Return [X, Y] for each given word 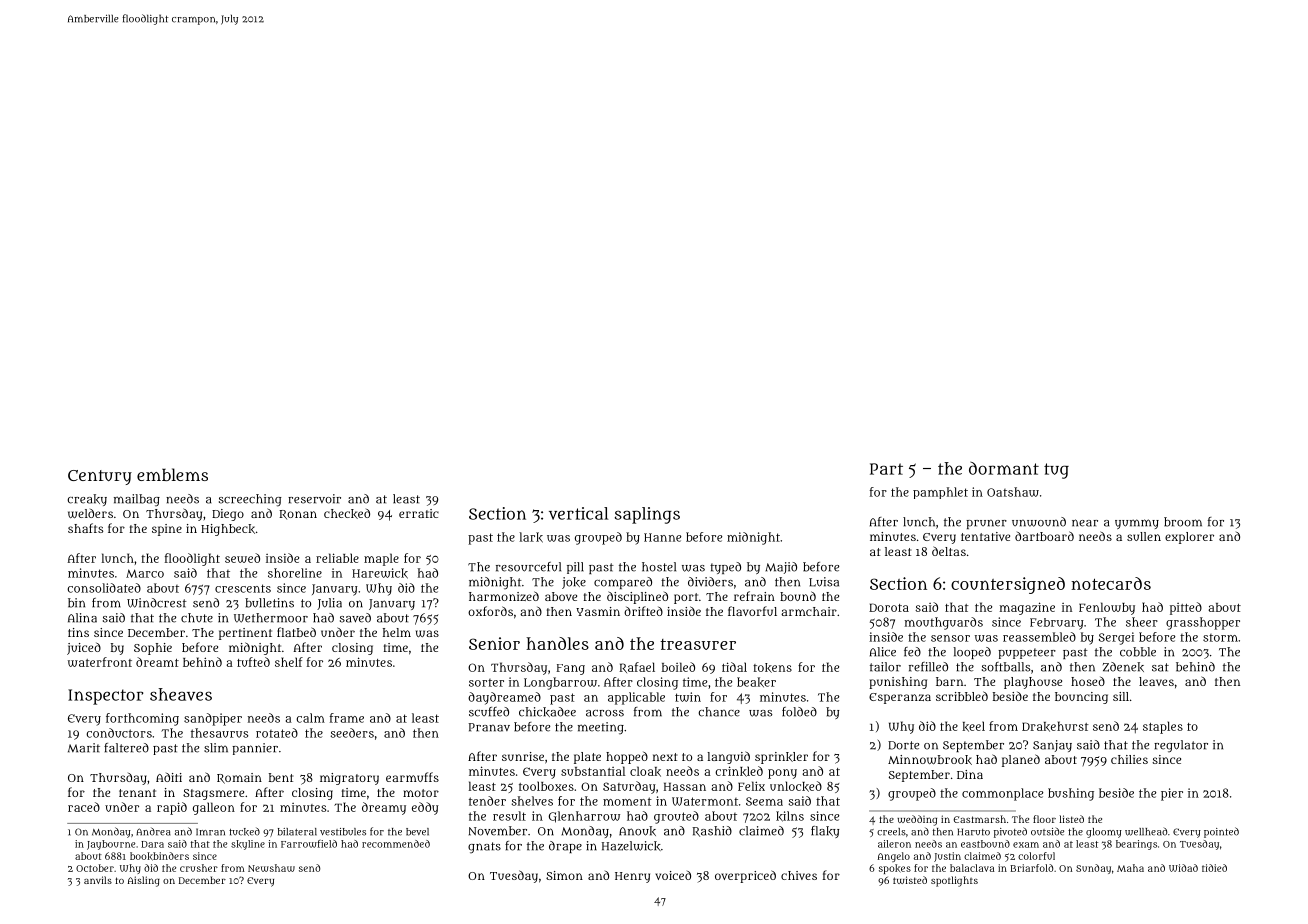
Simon [564, 875]
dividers [710, 582]
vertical [579, 513]
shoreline [295, 573]
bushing [1071, 794]
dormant [1004, 468]
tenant [137, 793]
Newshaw [271, 868]
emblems [172, 474]
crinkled [739, 771]
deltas [949, 551]
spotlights [954, 881]
